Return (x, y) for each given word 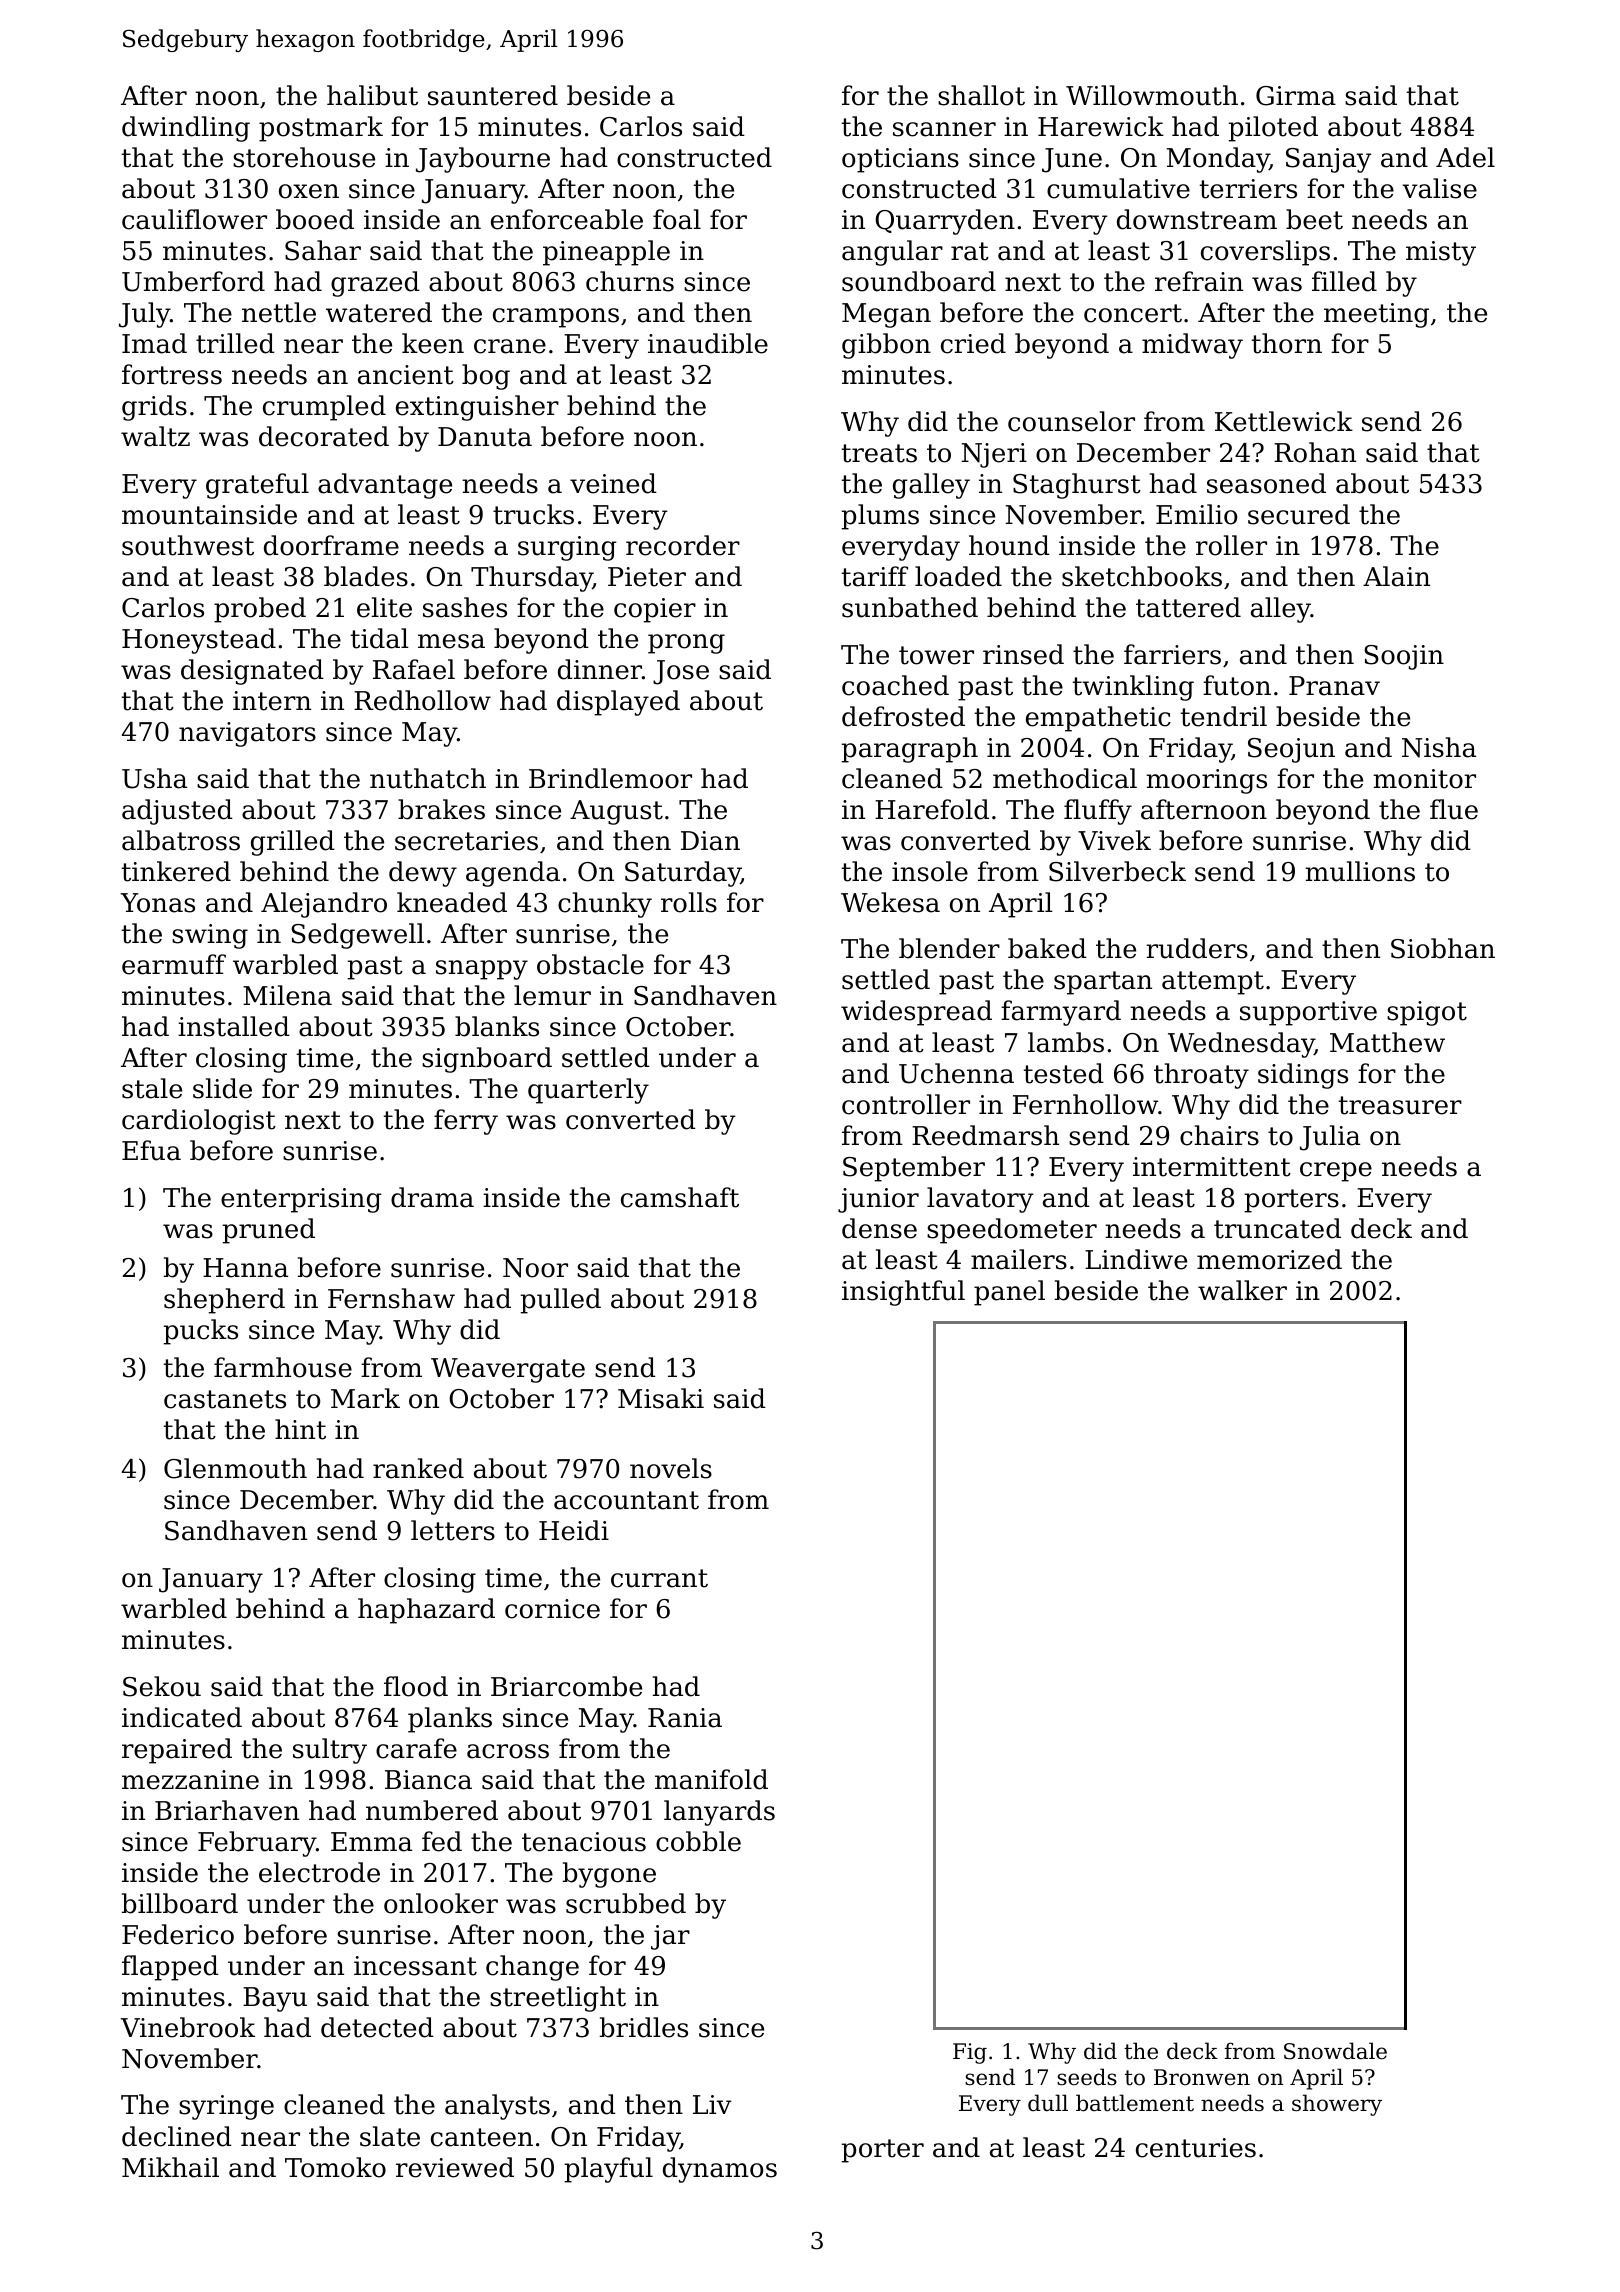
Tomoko (335, 2167)
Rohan (1315, 452)
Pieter (647, 577)
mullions (1360, 871)
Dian (710, 841)
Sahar (323, 250)
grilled (293, 843)
